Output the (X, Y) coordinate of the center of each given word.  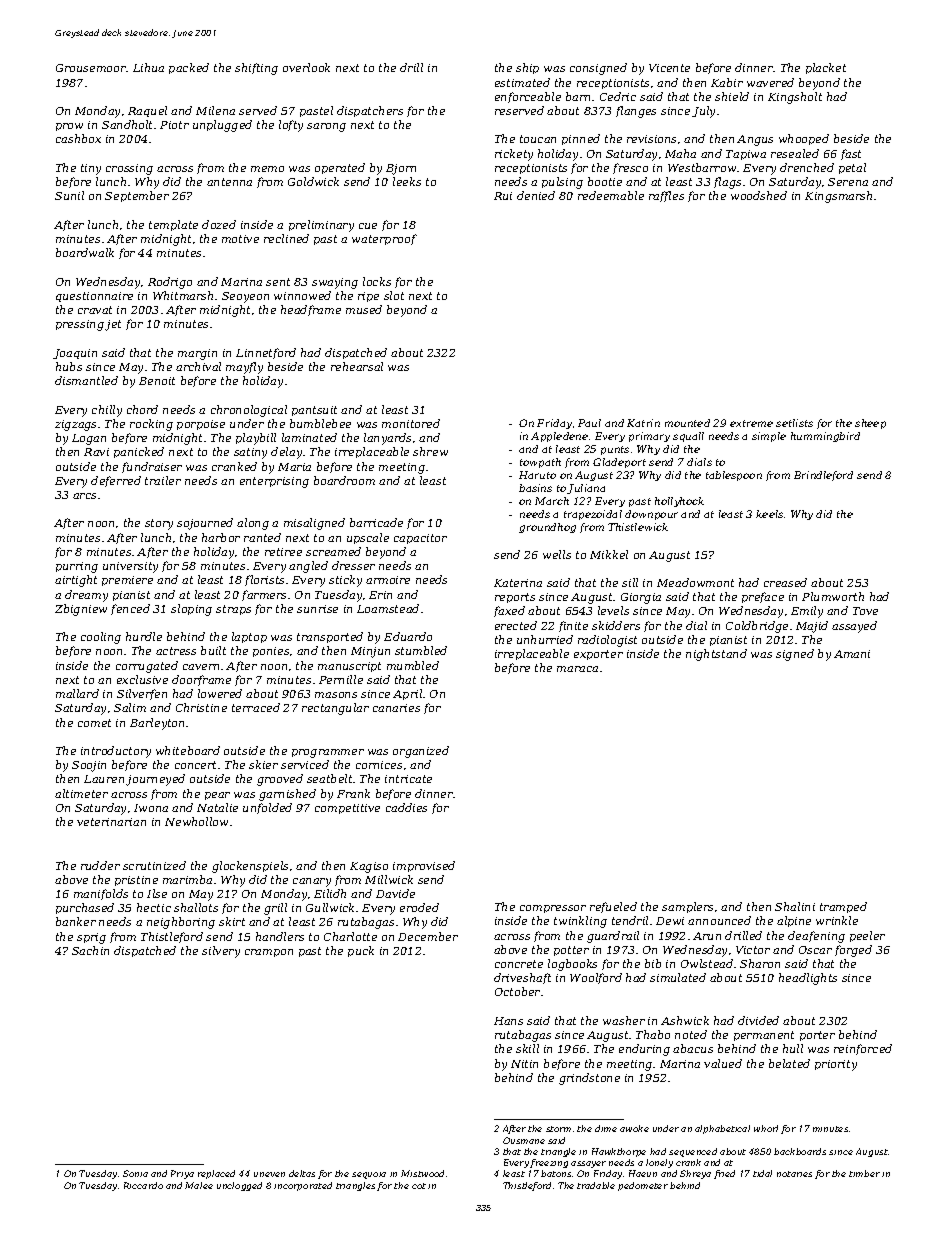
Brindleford (823, 476)
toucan (538, 139)
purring (77, 567)
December (428, 936)
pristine (136, 881)
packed (189, 68)
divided (758, 1020)
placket (826, 68)
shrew (430, 451)
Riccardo (143, 1185)
